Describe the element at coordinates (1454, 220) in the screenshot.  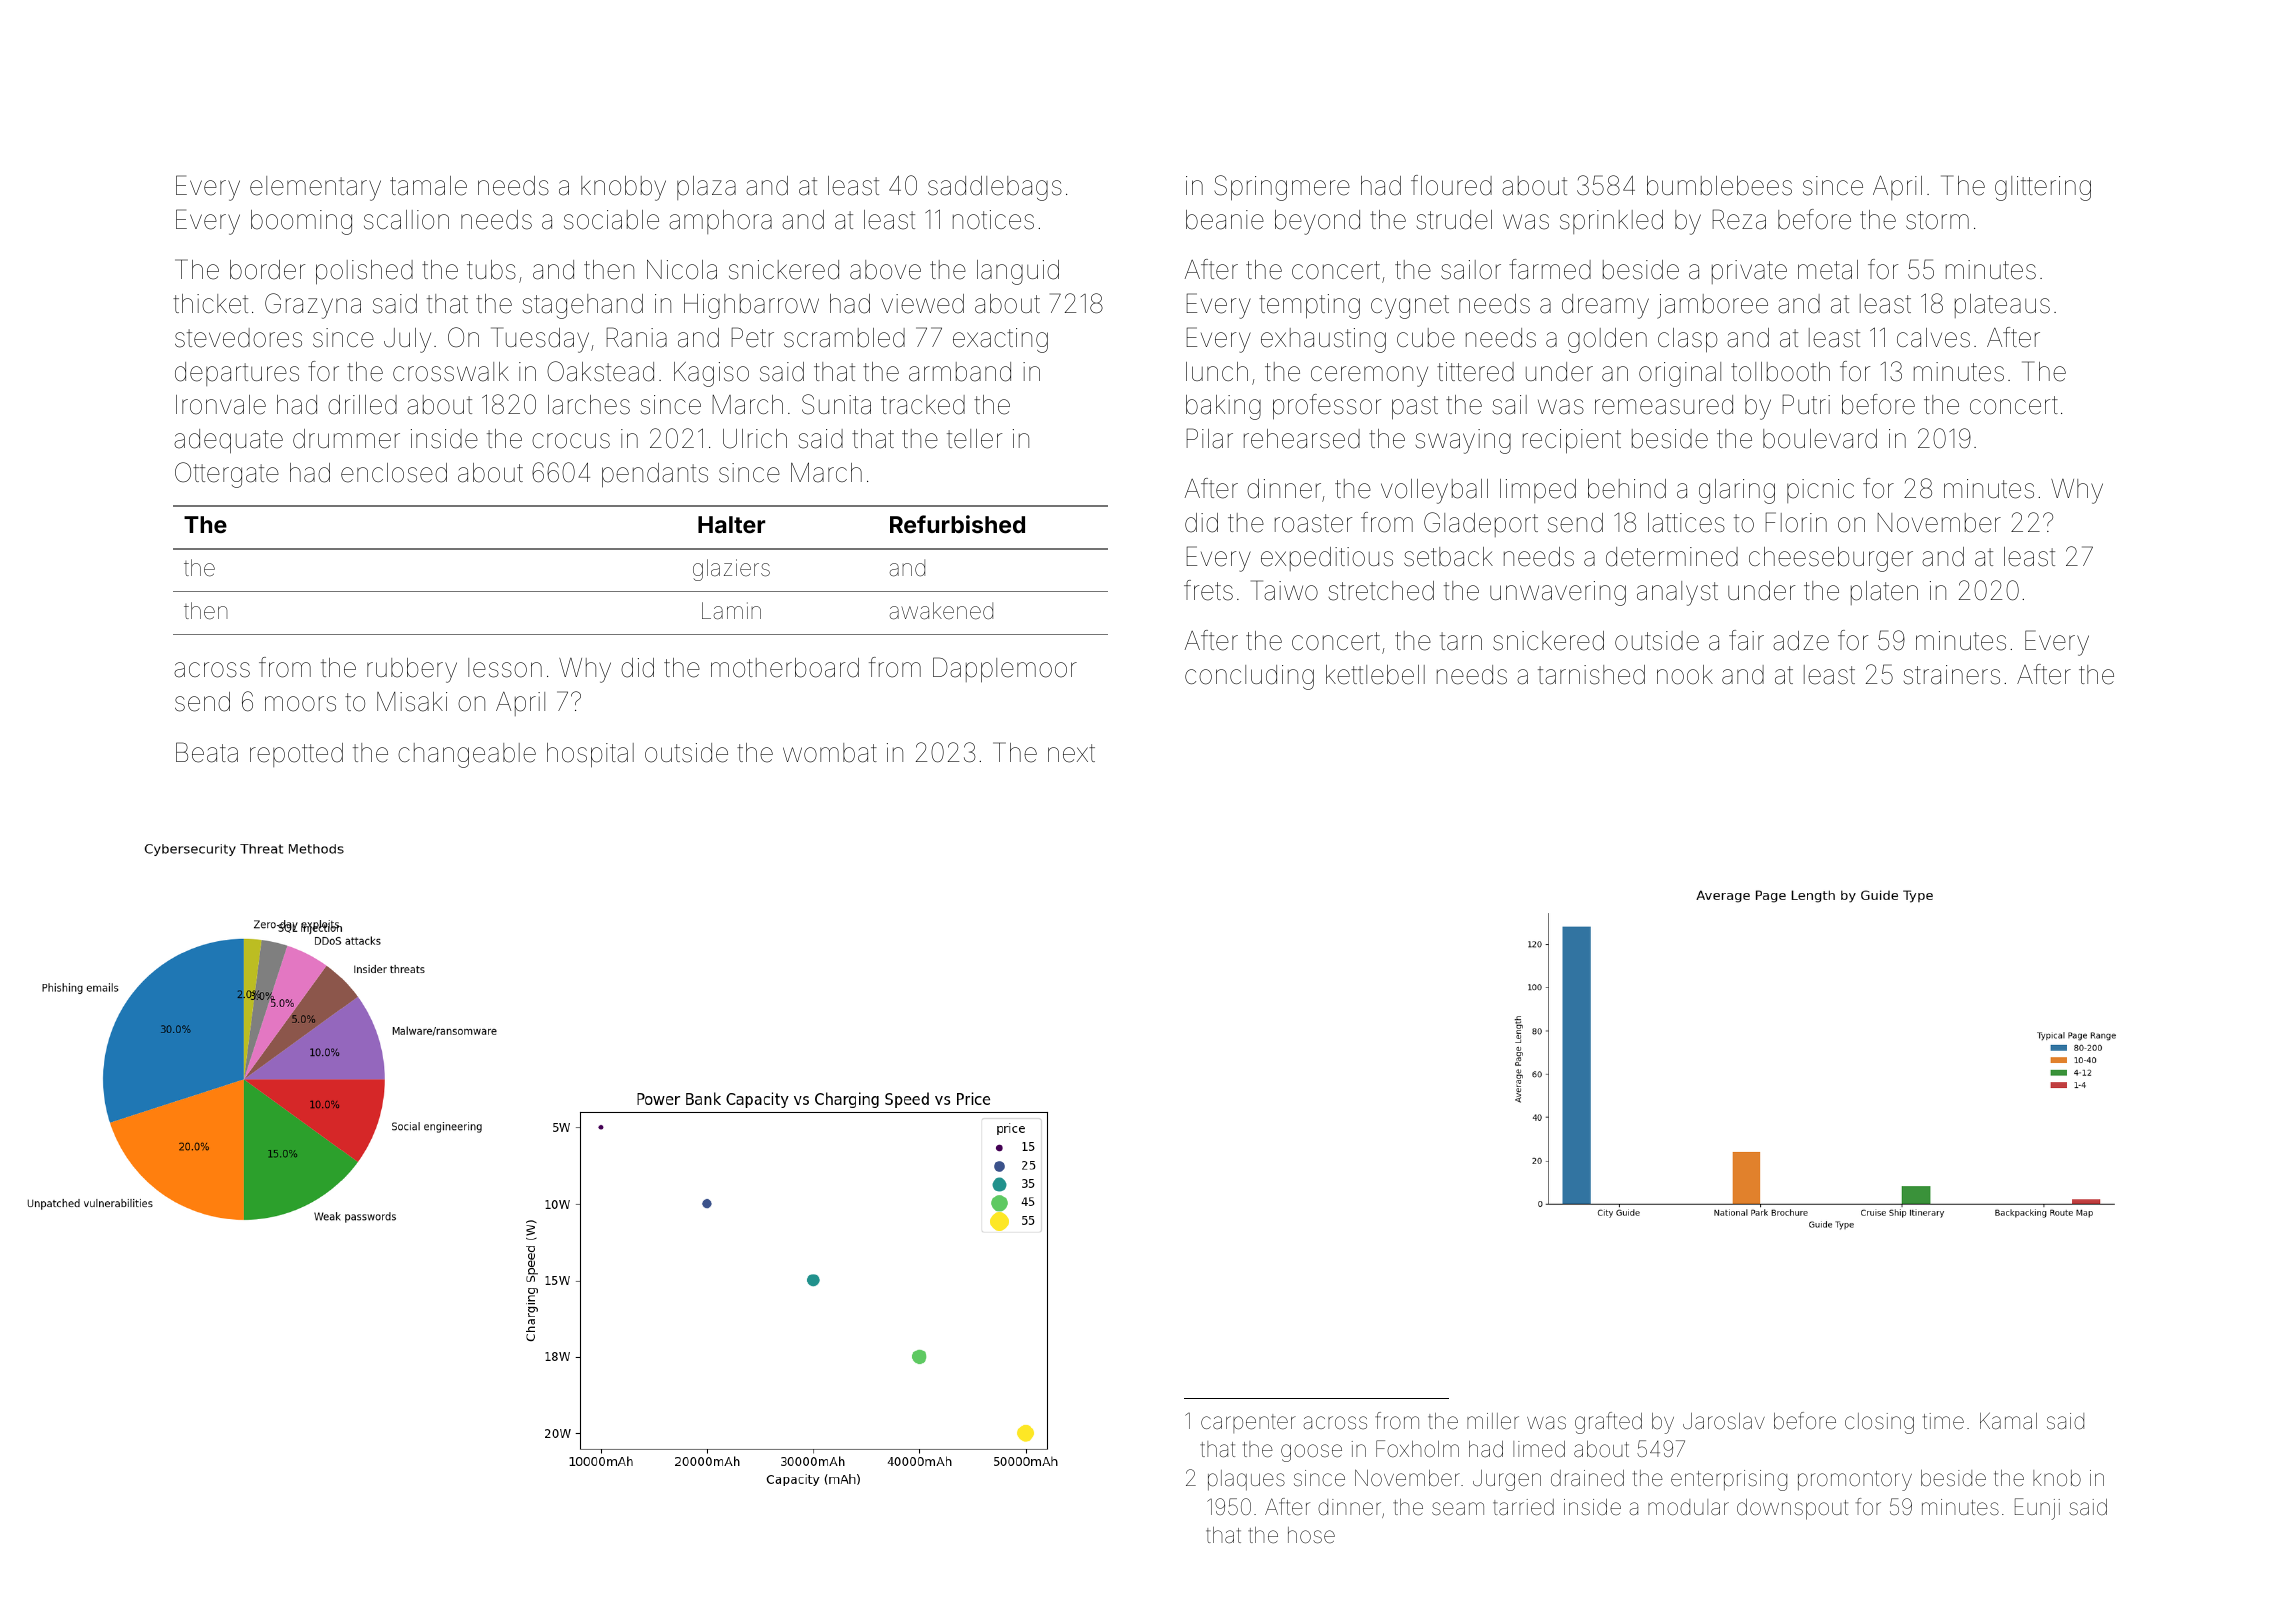
I see `strudel` at that location.
